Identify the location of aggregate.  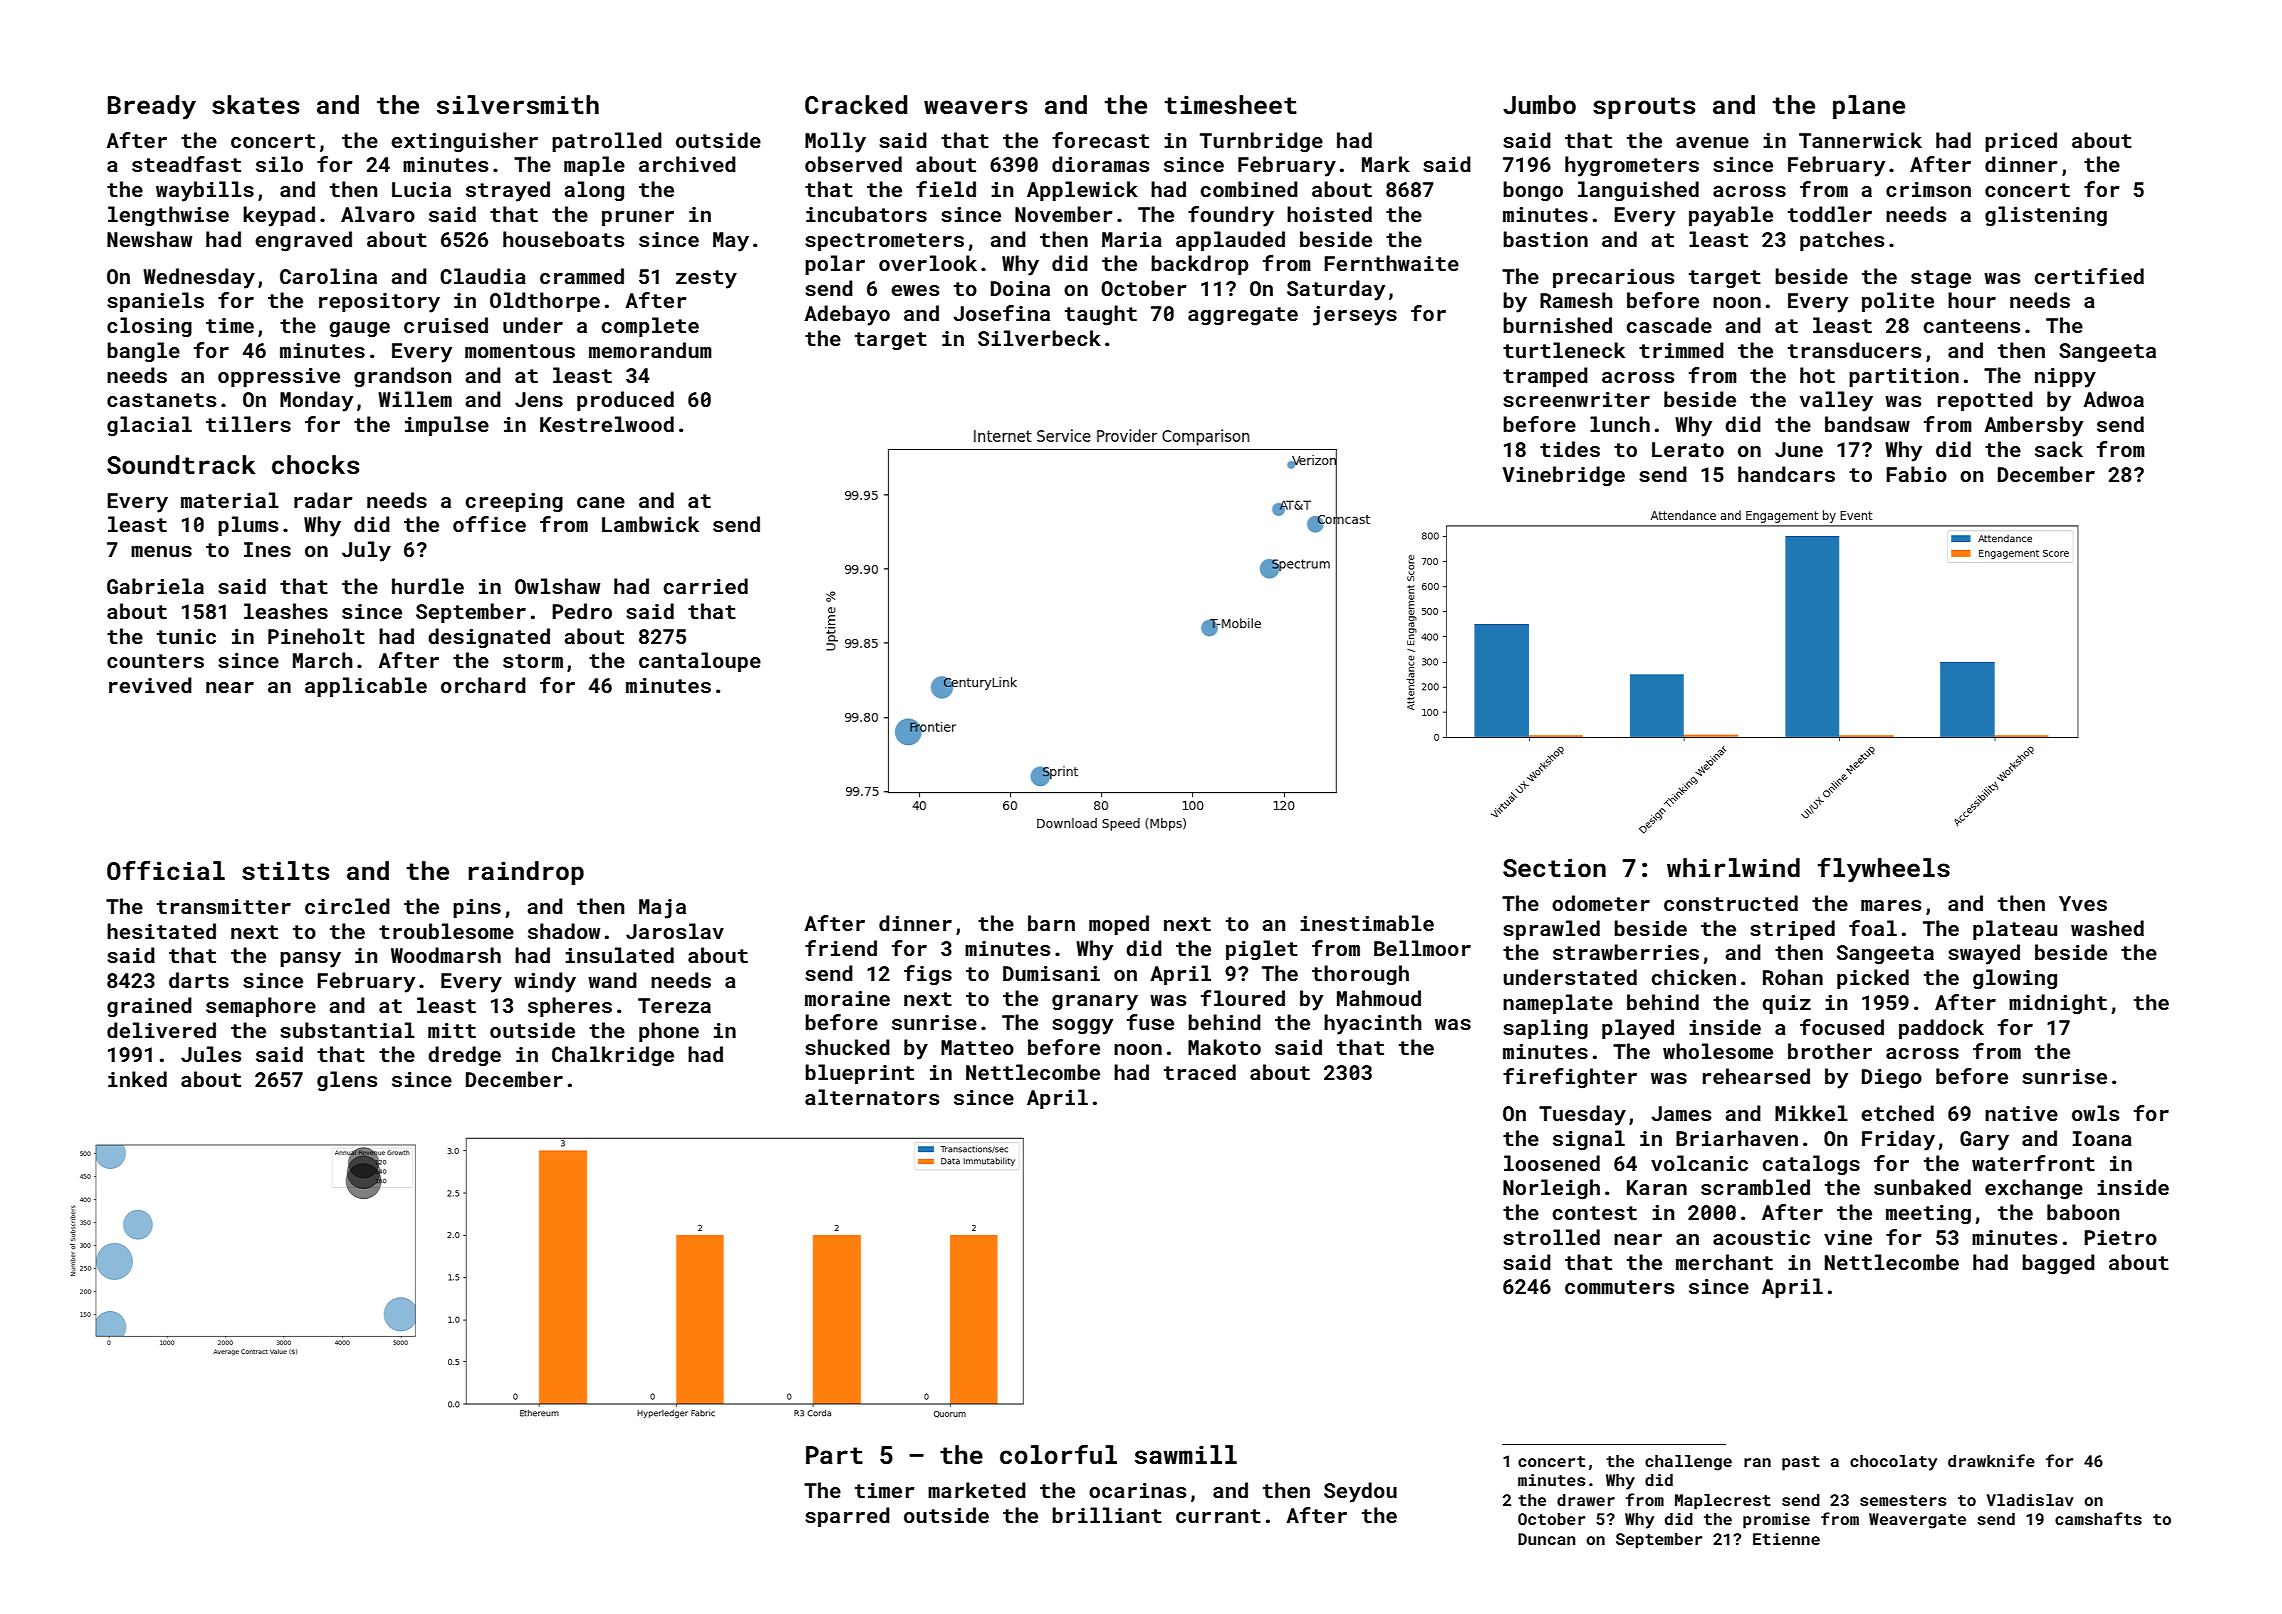
(1243, 316).
